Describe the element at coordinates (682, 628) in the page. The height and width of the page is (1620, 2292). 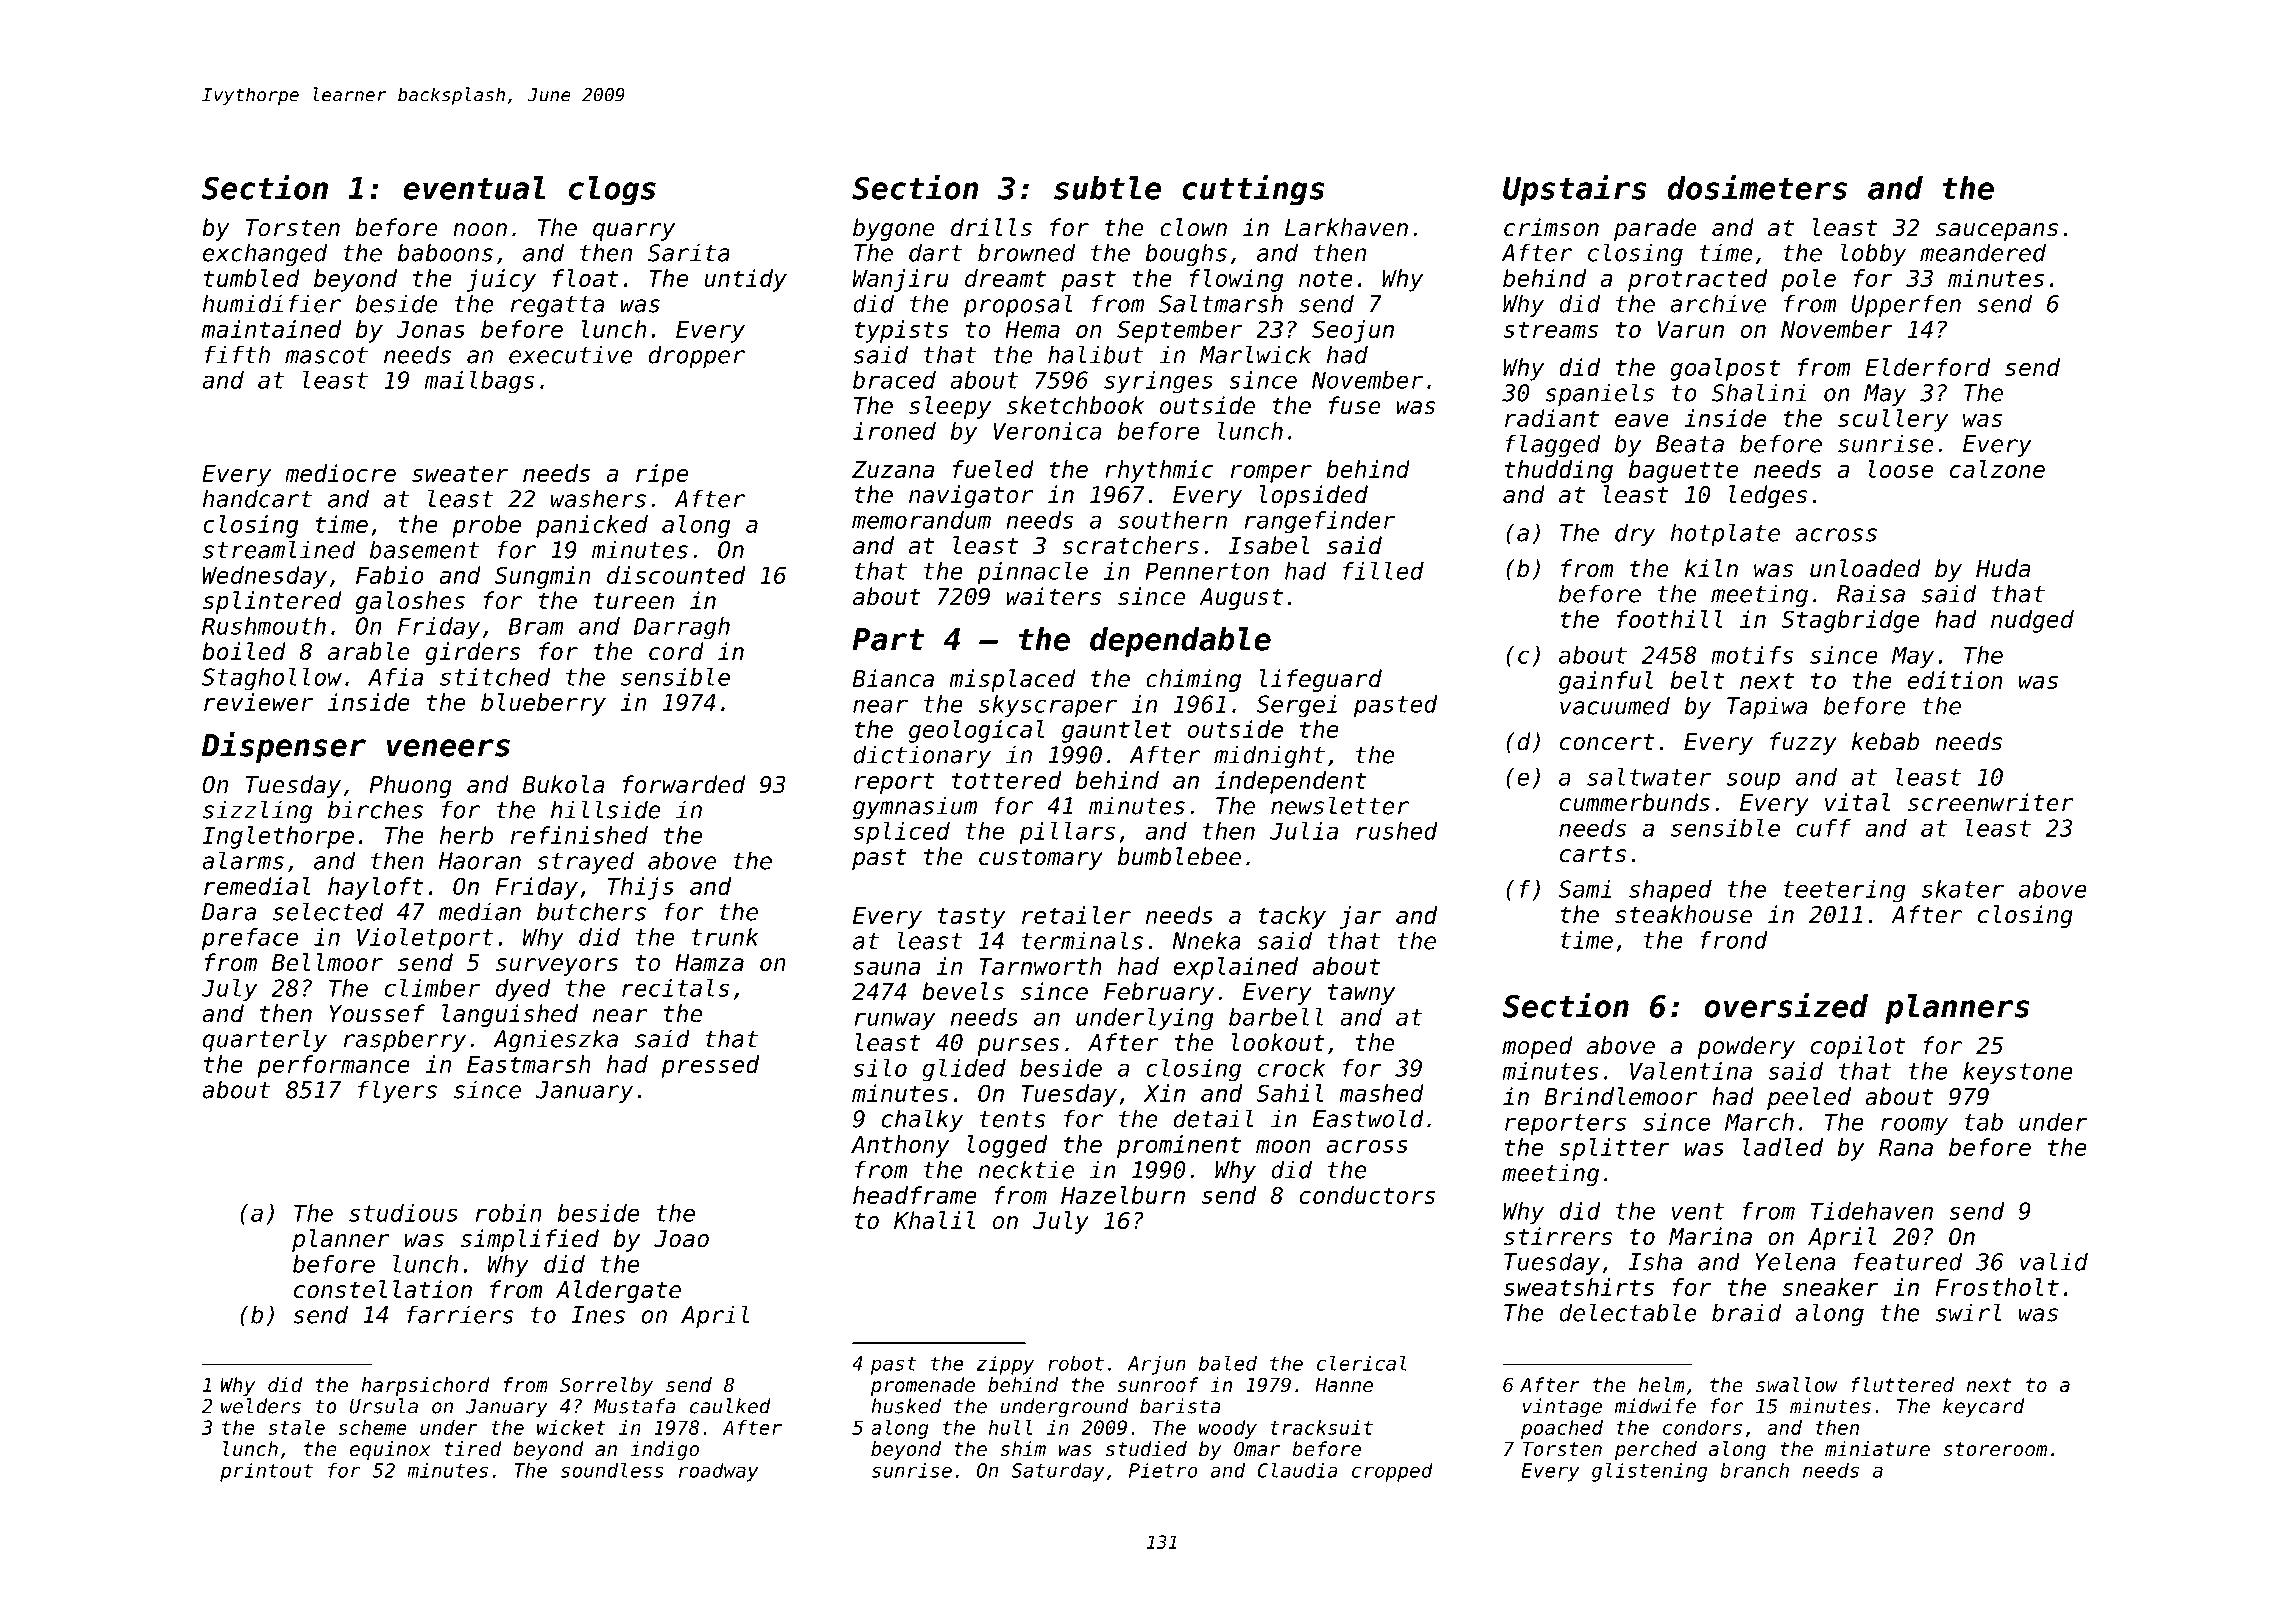
I see `Darragh` at that location.
